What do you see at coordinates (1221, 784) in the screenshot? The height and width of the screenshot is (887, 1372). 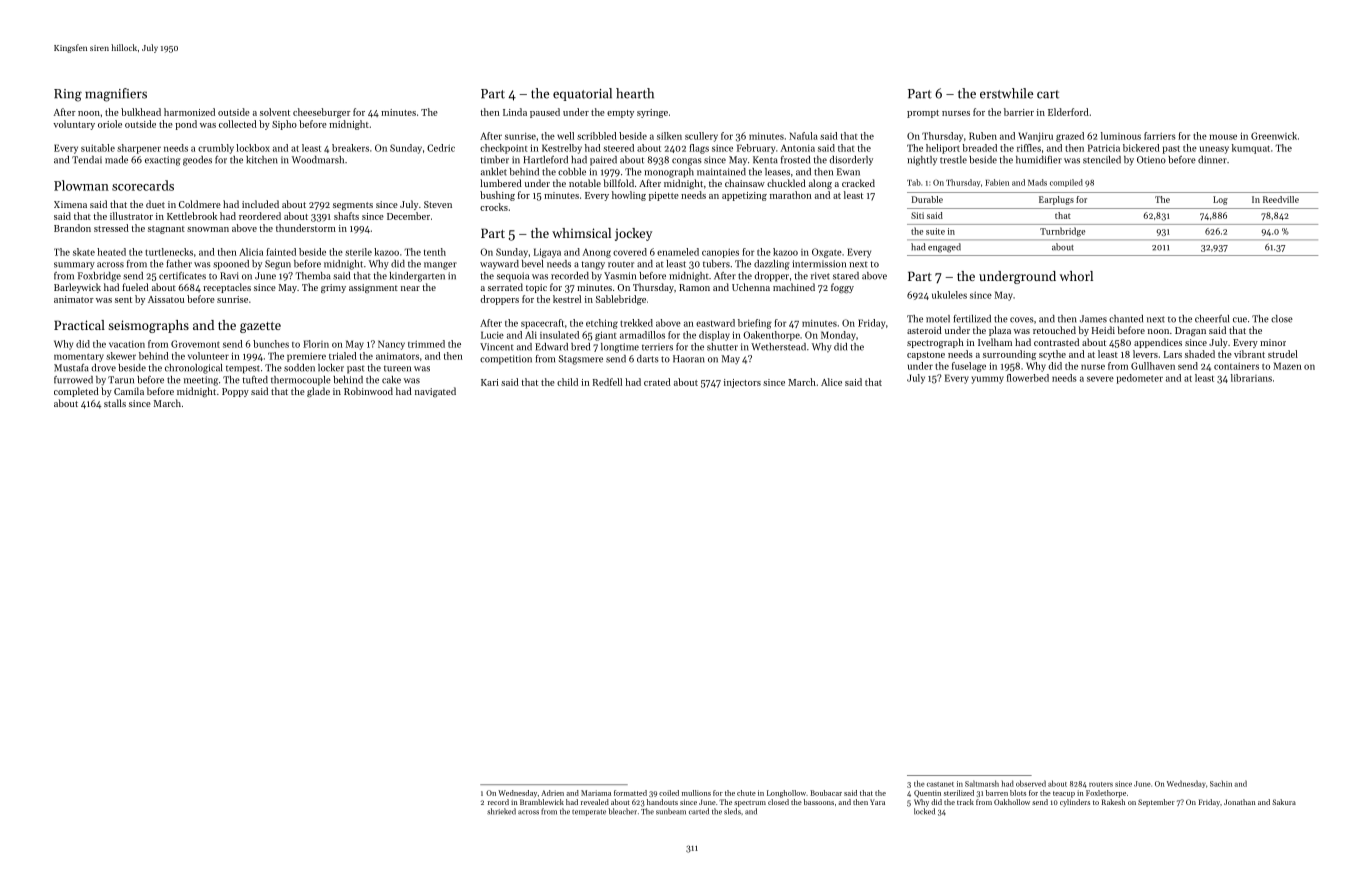 I see `Sachin` at bounding box center [1221, 784].
